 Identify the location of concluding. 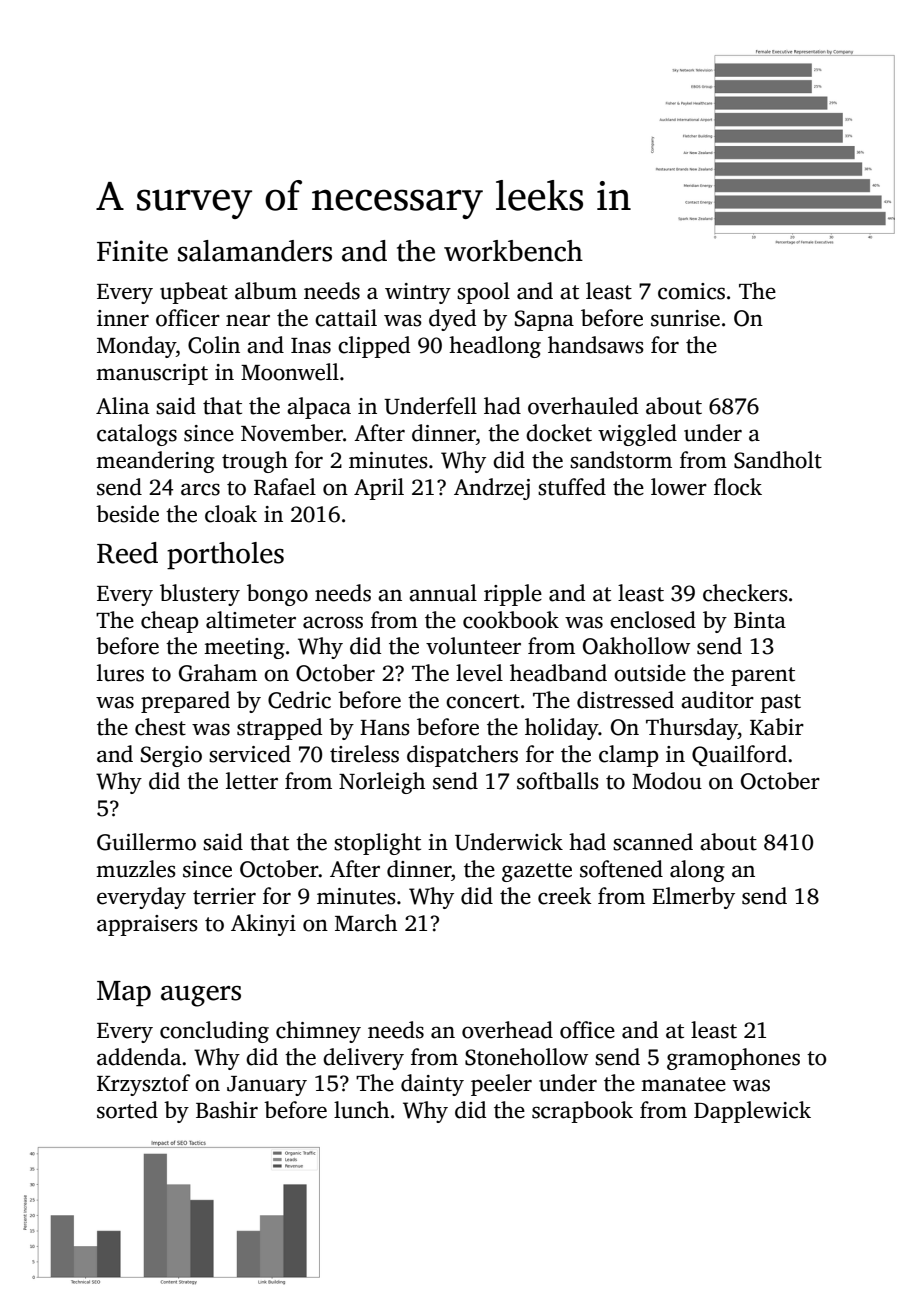
(214, 1032).
